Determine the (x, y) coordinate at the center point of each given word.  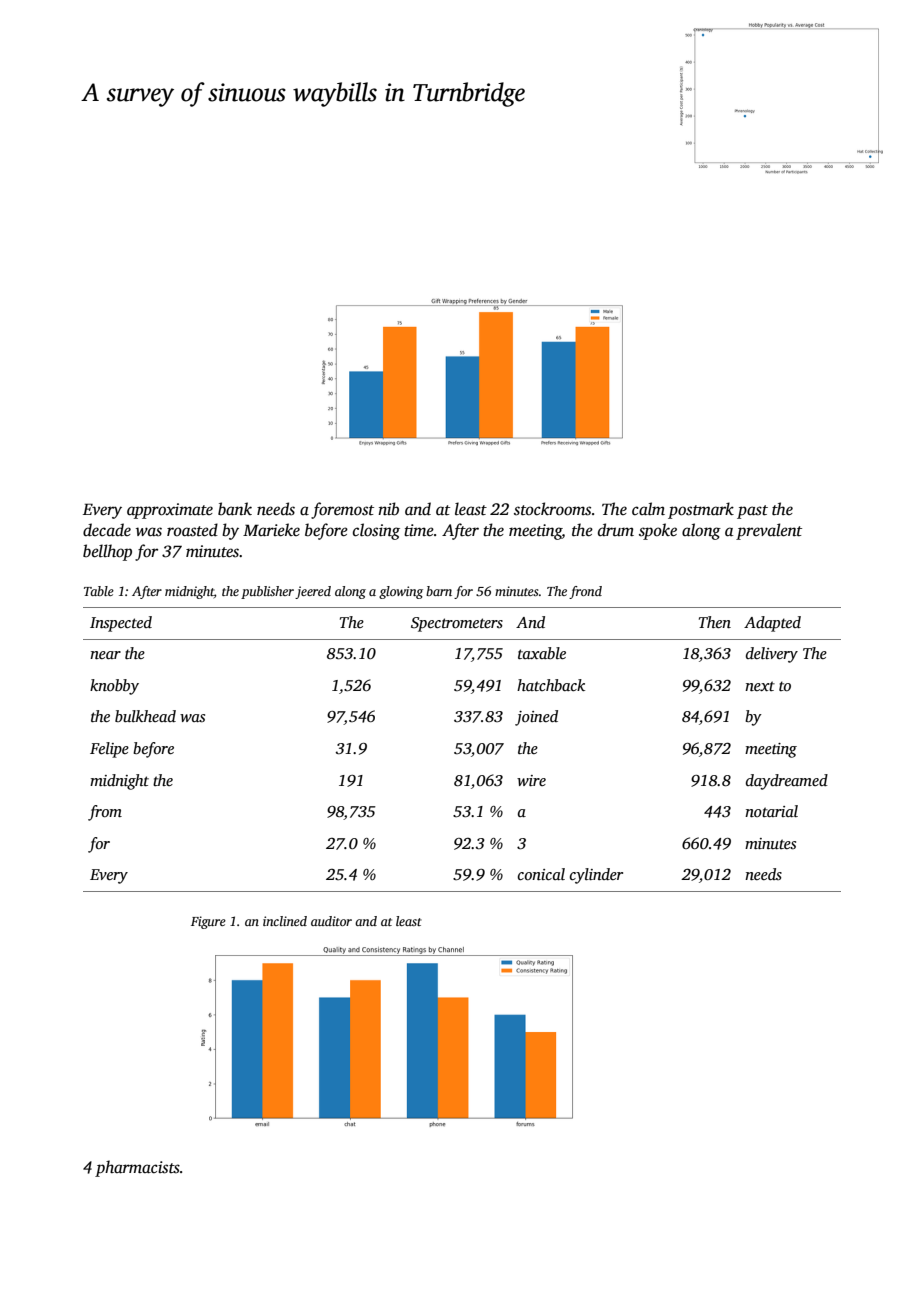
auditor (331, 921)
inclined (285, 921)
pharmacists (137, 1168)
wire (531, 780)
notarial (771, 811)
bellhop (107, 552)
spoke (658, 531)
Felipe (109, 750)
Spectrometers (457, 624)
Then (715, 622)
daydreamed (787, 782)
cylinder (596, 876)
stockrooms (552, 509)
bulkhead (145, 716)
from (105, 813)
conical (541, 874)
